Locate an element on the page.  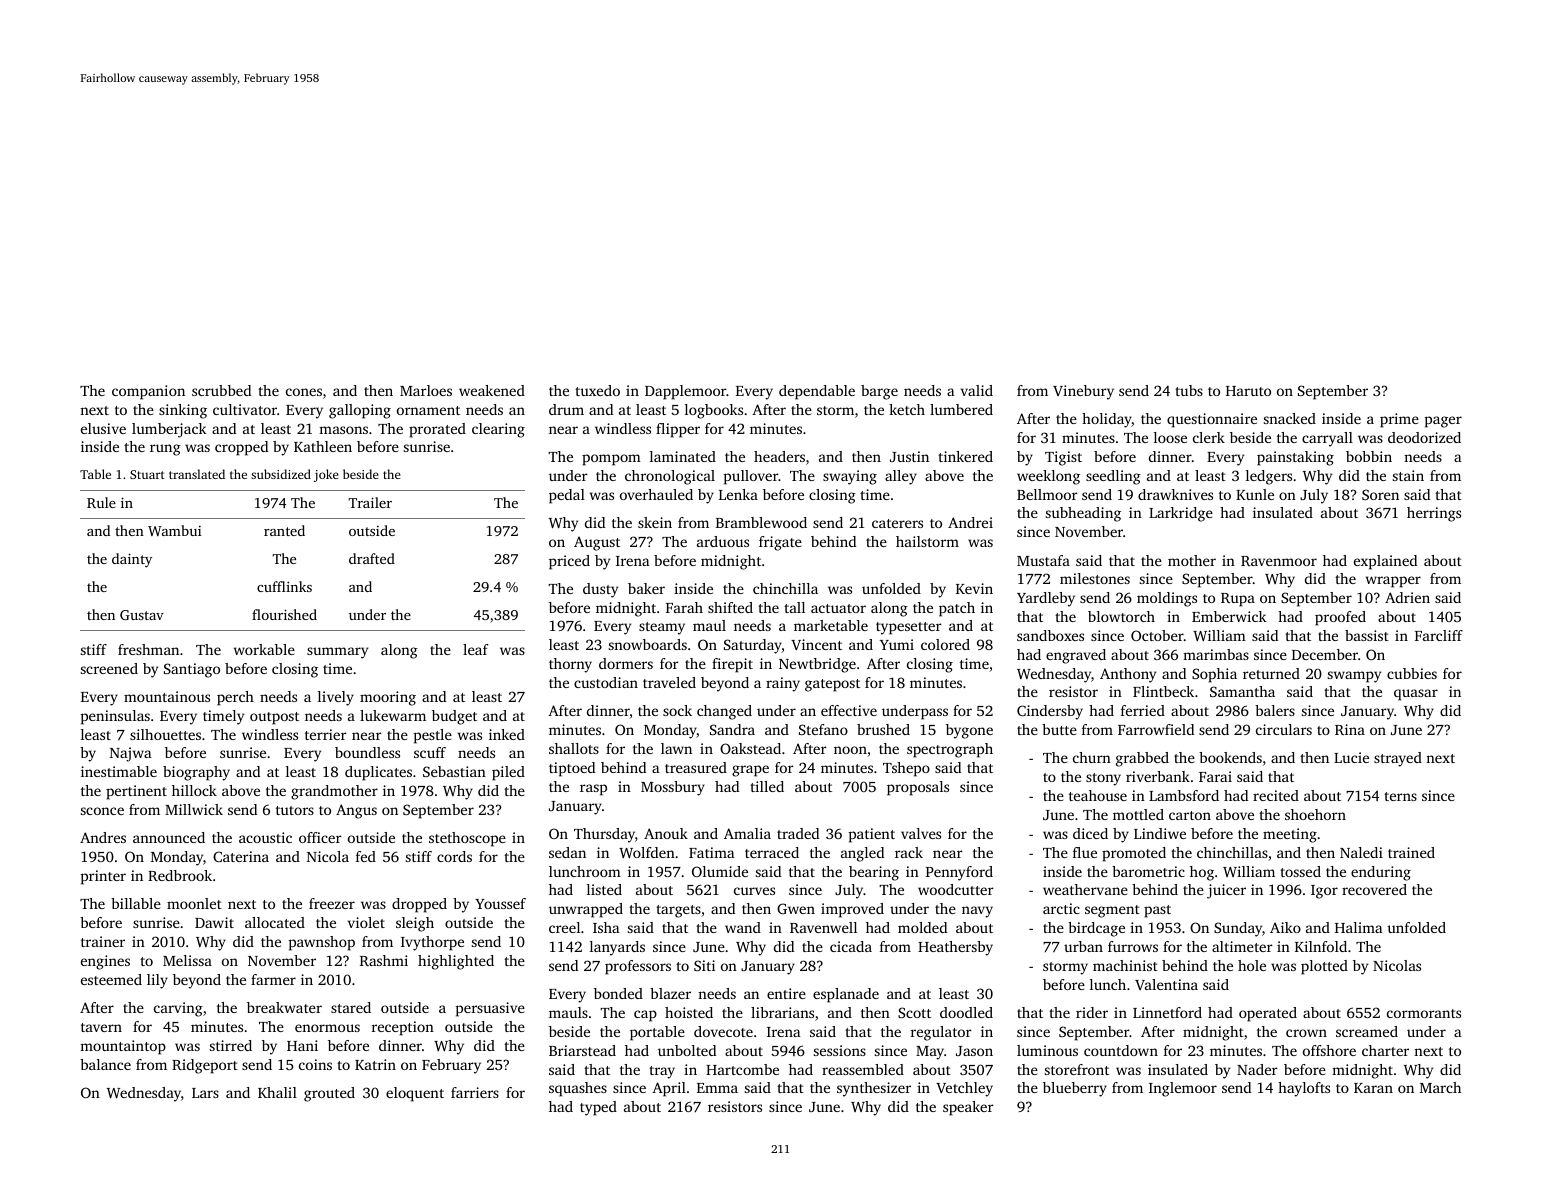
unbolted is located at coordinates (687, 1050).
